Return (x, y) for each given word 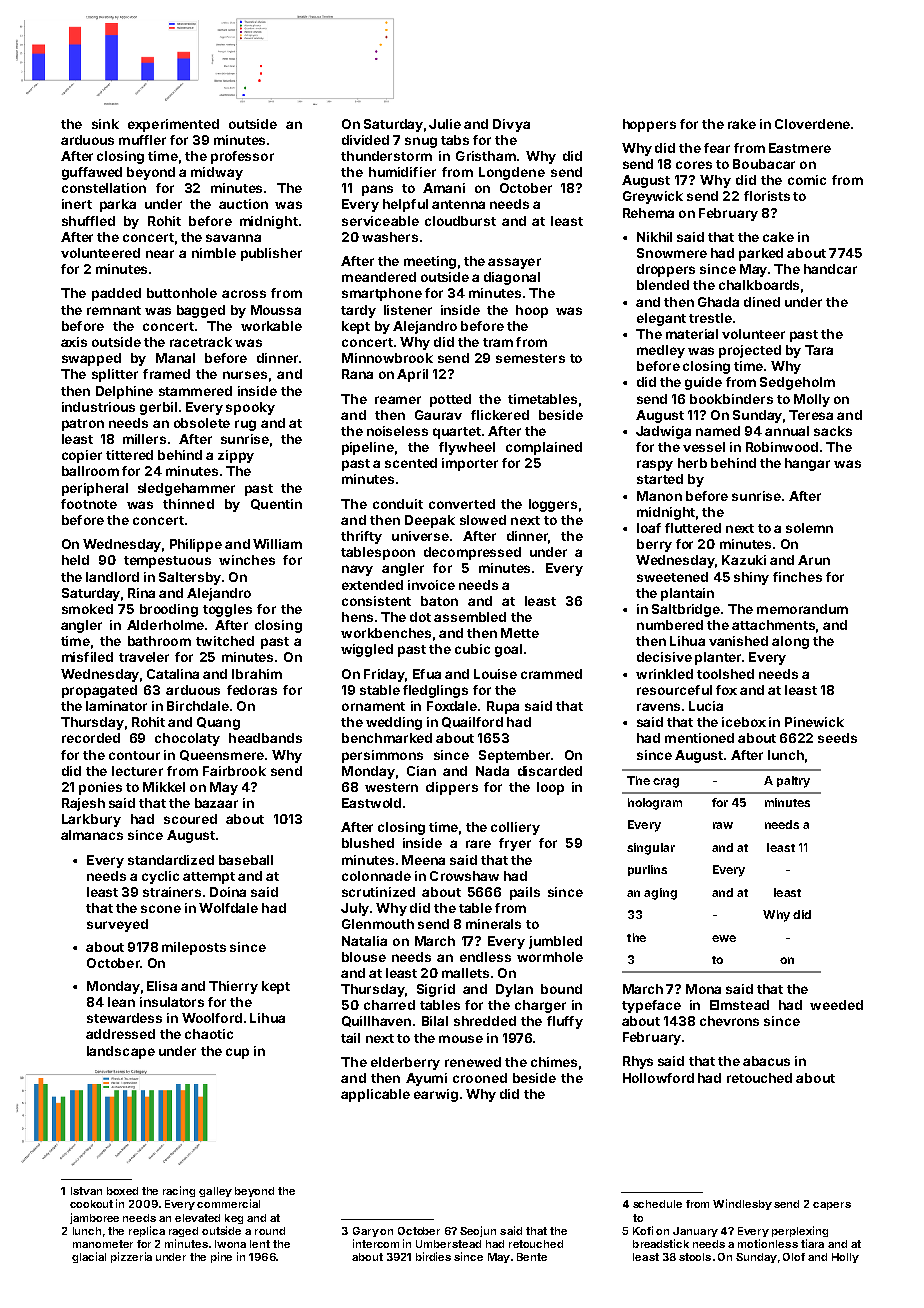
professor (242, 157)
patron (83, 425)
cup (237, 1053)
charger (540, 1006)
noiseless (397, 431)
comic (807, 180)
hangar (807, 464)
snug (421, 142)
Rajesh (83, 804)
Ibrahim (257, 674)
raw (723, 825)
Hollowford (658, 1078)
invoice (431, 585)
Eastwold (371, 803)
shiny (751, 578)
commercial (228, 1203)
